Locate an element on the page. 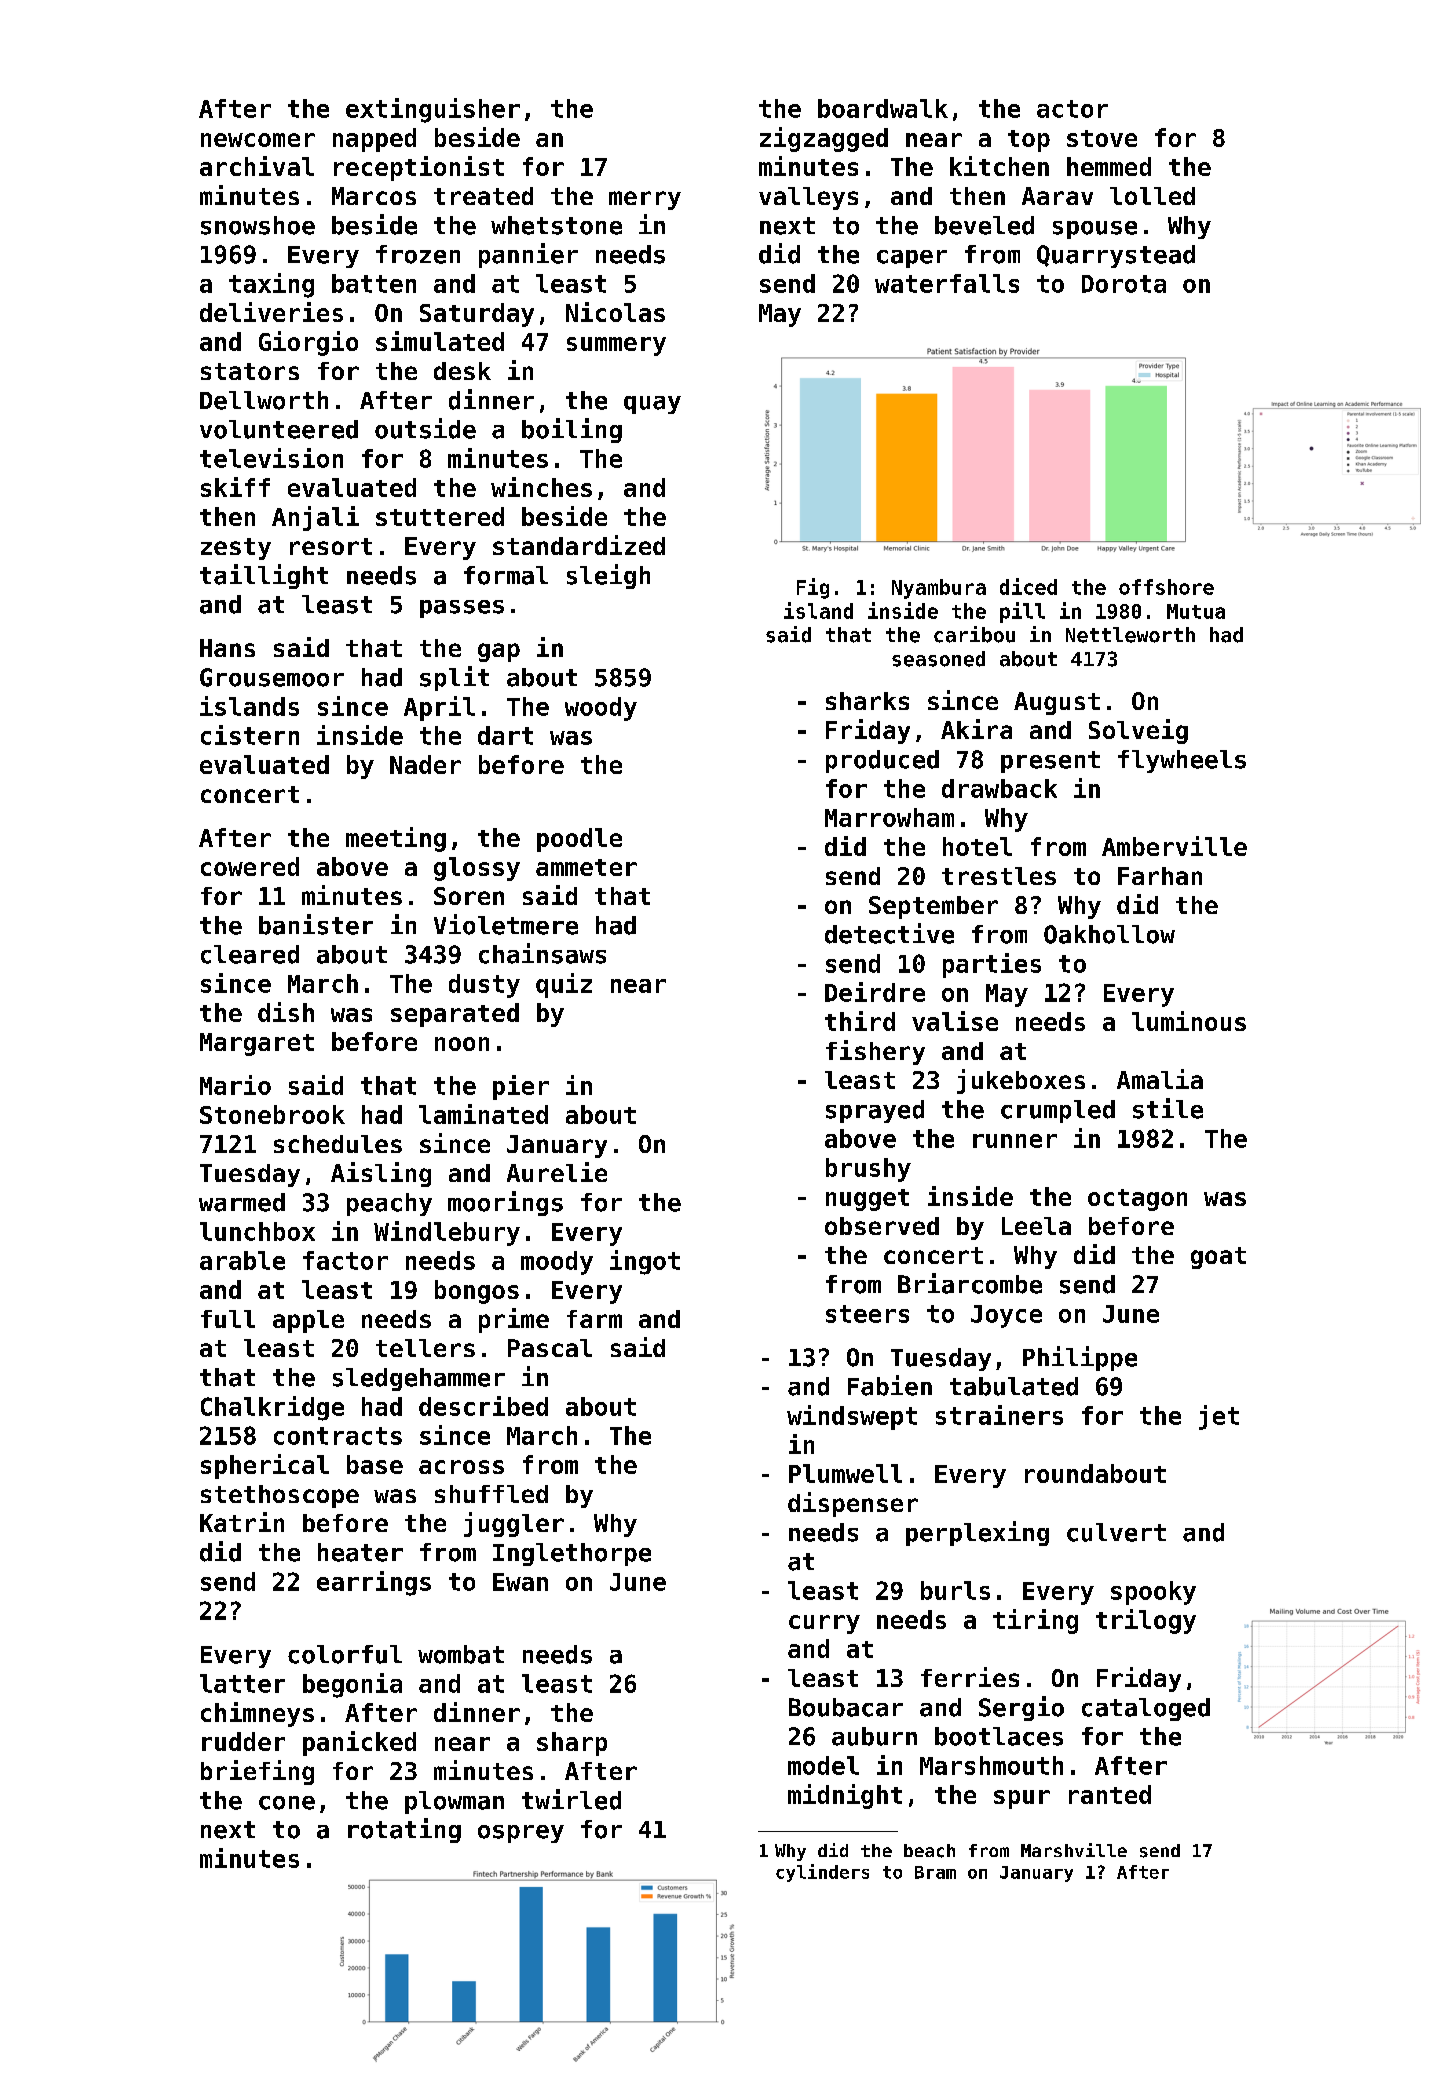 The height and width of the image is (2100, 1450). Akira is located at coordinates (976, 729).
